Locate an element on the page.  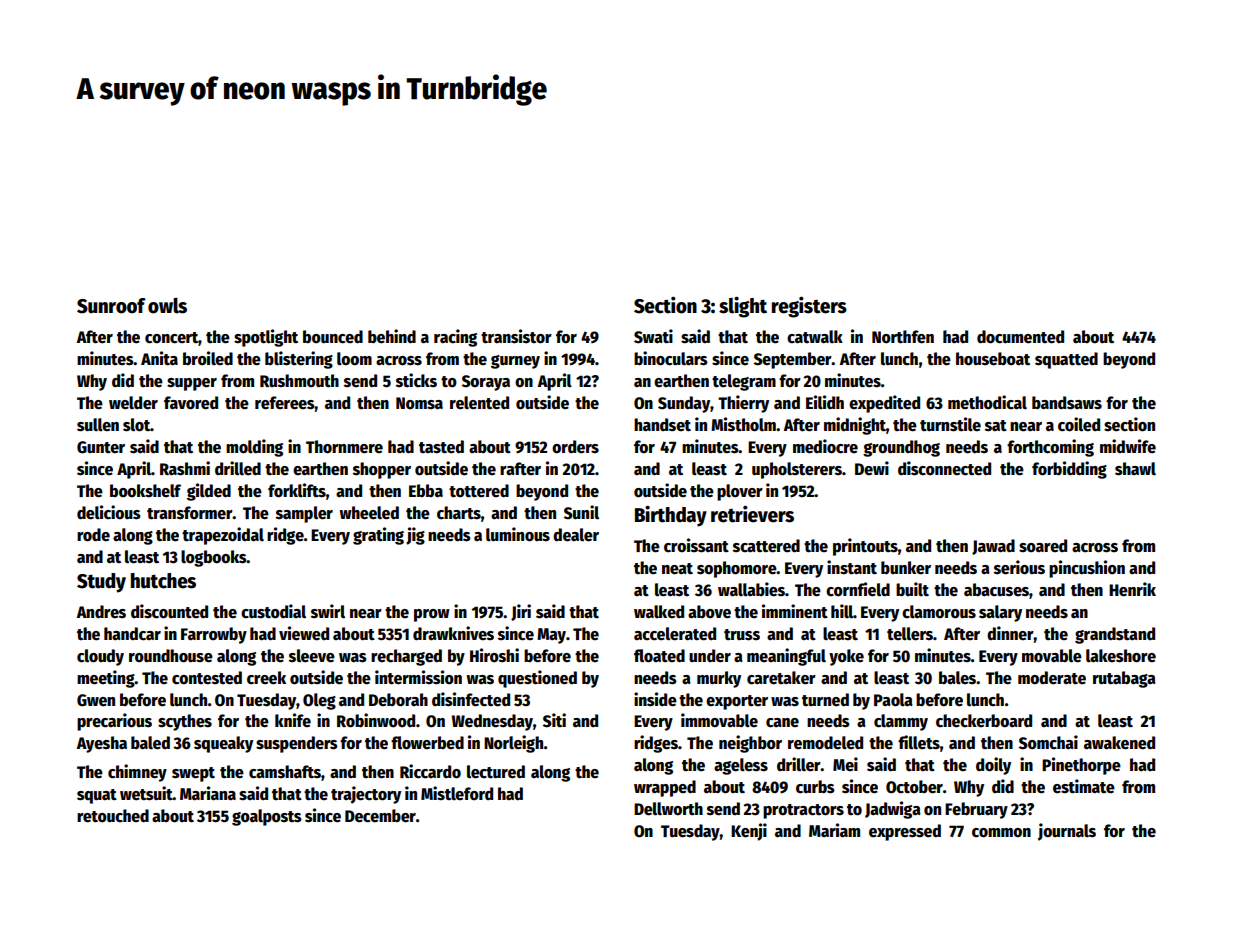
curbs is located at coordinates (815, 787).
